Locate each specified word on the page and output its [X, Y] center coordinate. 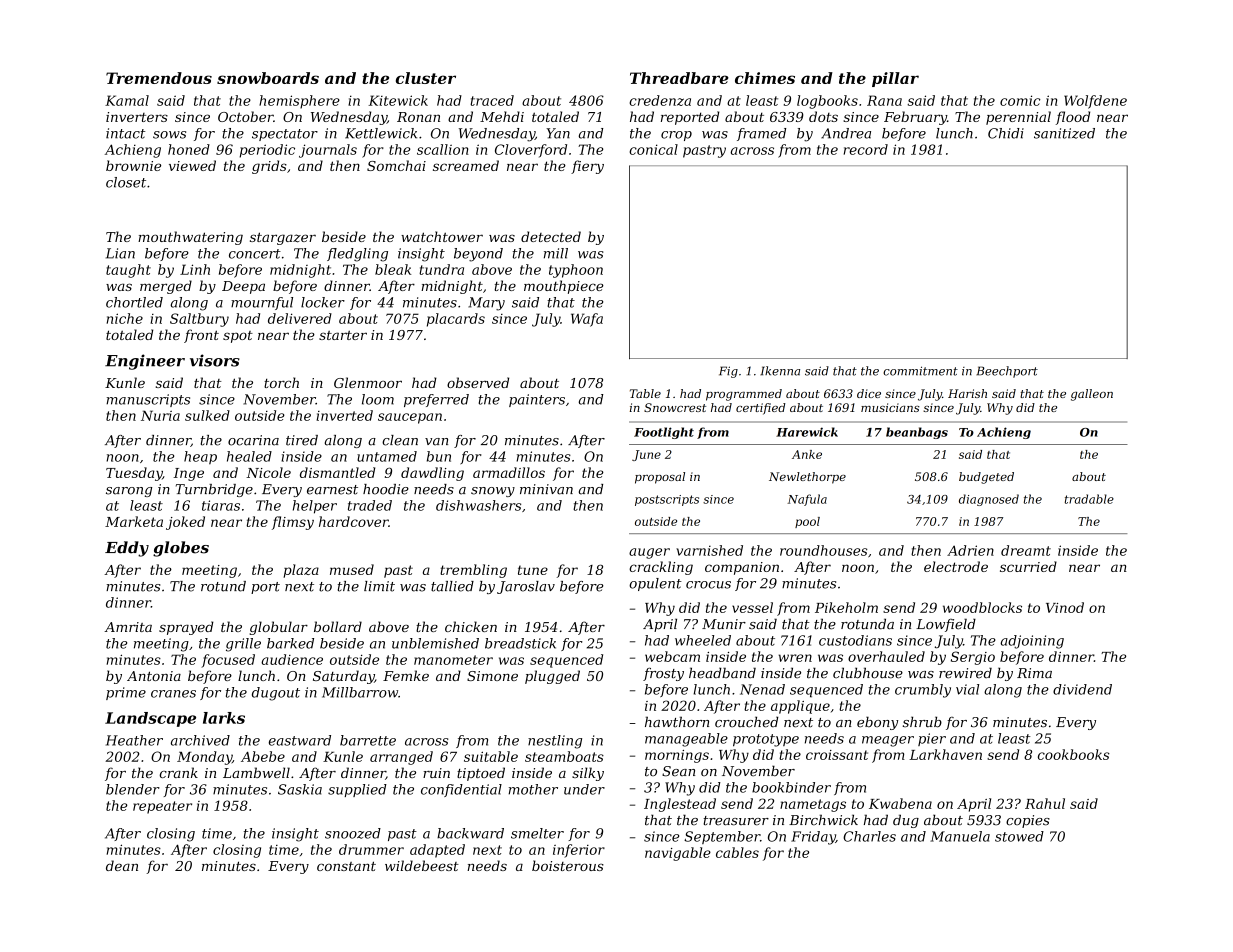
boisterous [568, 865]
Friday [813, 838]
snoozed [353, 833]
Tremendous [159, 78]
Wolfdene [1095, 102]
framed [761, 134]
